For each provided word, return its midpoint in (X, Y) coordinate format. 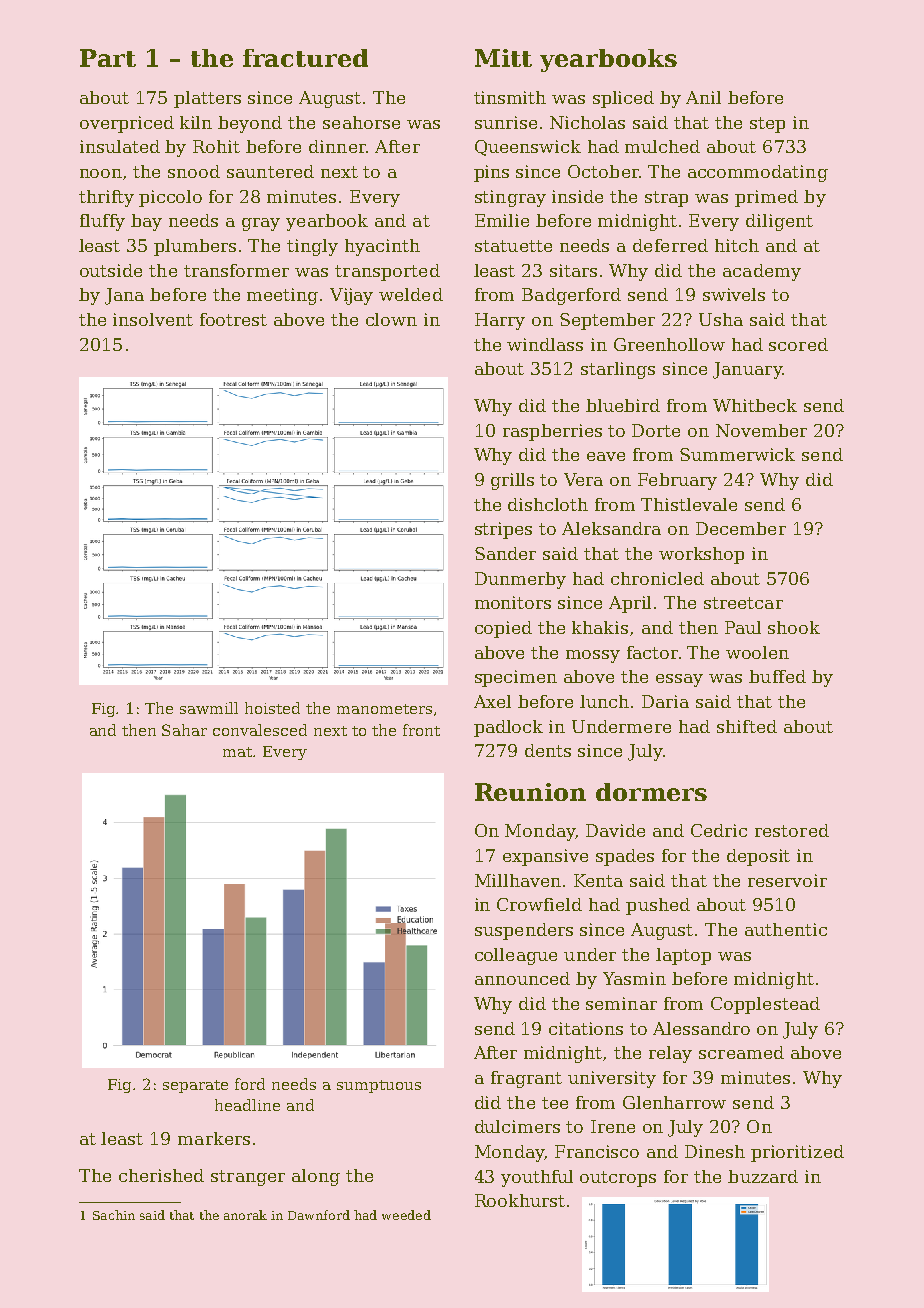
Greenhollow (669, 344)
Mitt (503, 58)
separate (195, 1086)
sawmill (209, 708)
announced (522, 978)
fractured (305, 58)
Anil (703, 97)
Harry (500, 321)
